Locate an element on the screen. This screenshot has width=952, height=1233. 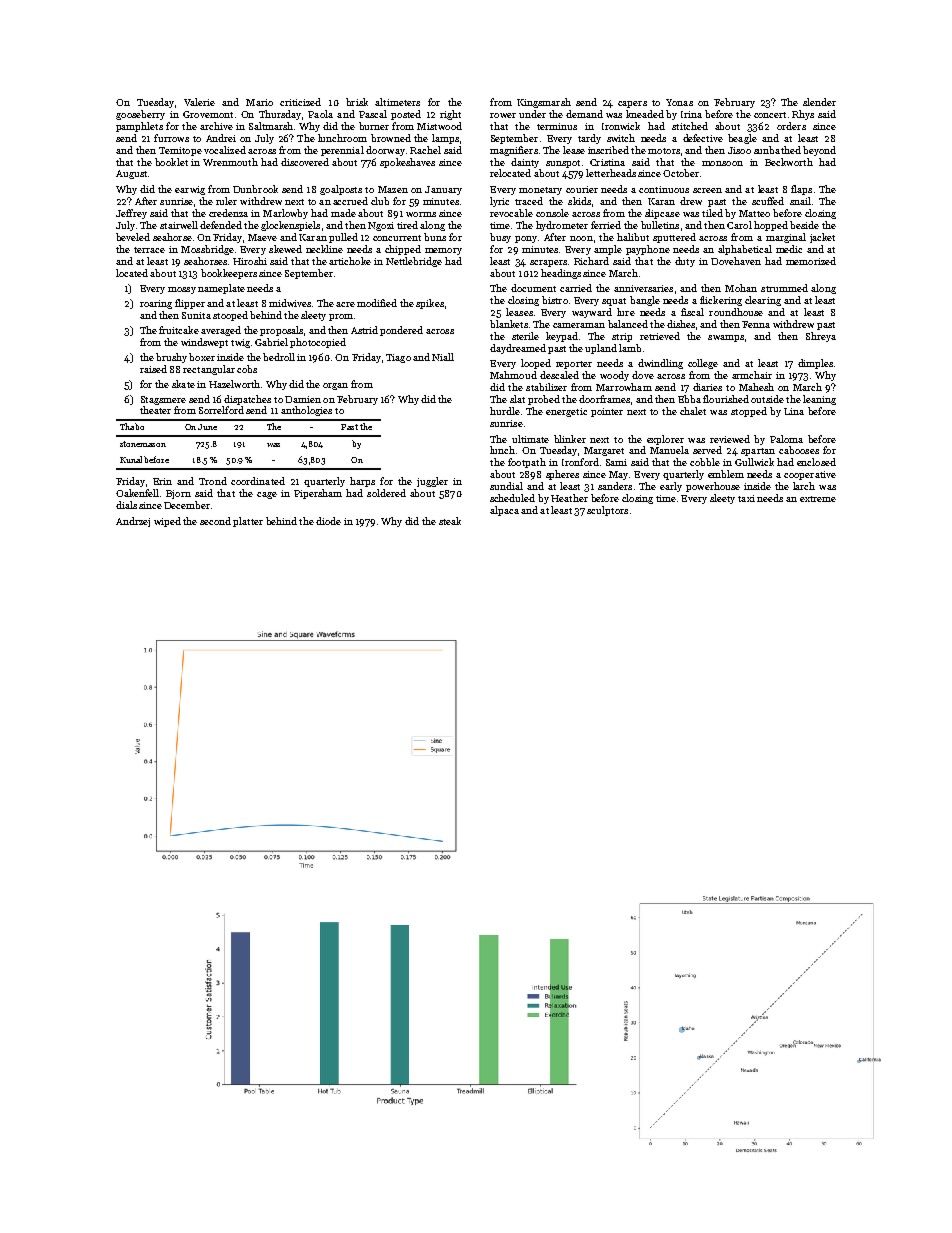
platter is located at coordinates (248, 522).
